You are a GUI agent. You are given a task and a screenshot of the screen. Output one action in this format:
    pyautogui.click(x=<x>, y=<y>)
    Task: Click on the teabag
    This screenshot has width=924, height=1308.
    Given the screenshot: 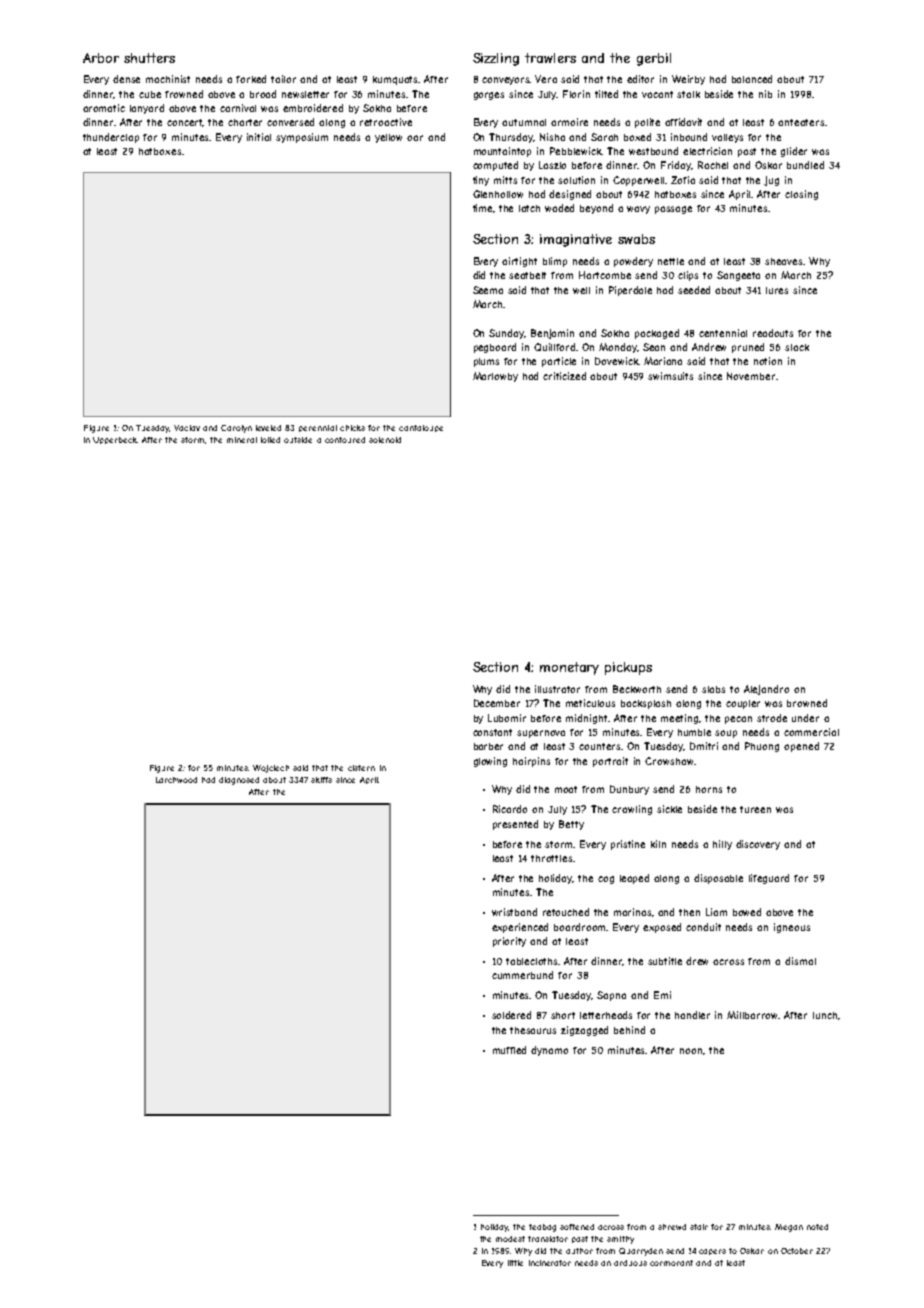 What is the action you would take?
    pyautogui.click(x=542, y=1228)
